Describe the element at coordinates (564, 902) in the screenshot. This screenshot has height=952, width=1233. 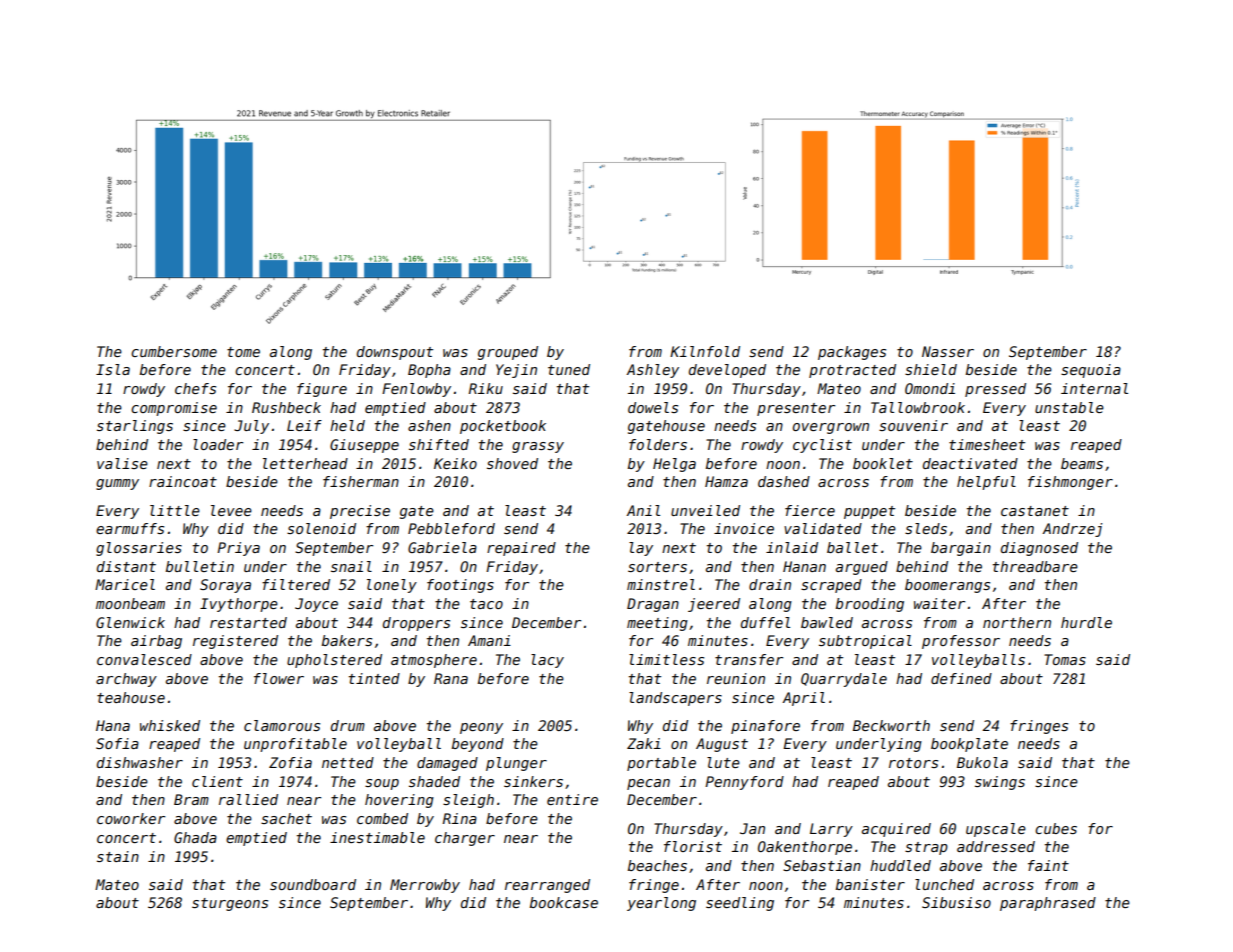
I see `bookcase` at that location.
